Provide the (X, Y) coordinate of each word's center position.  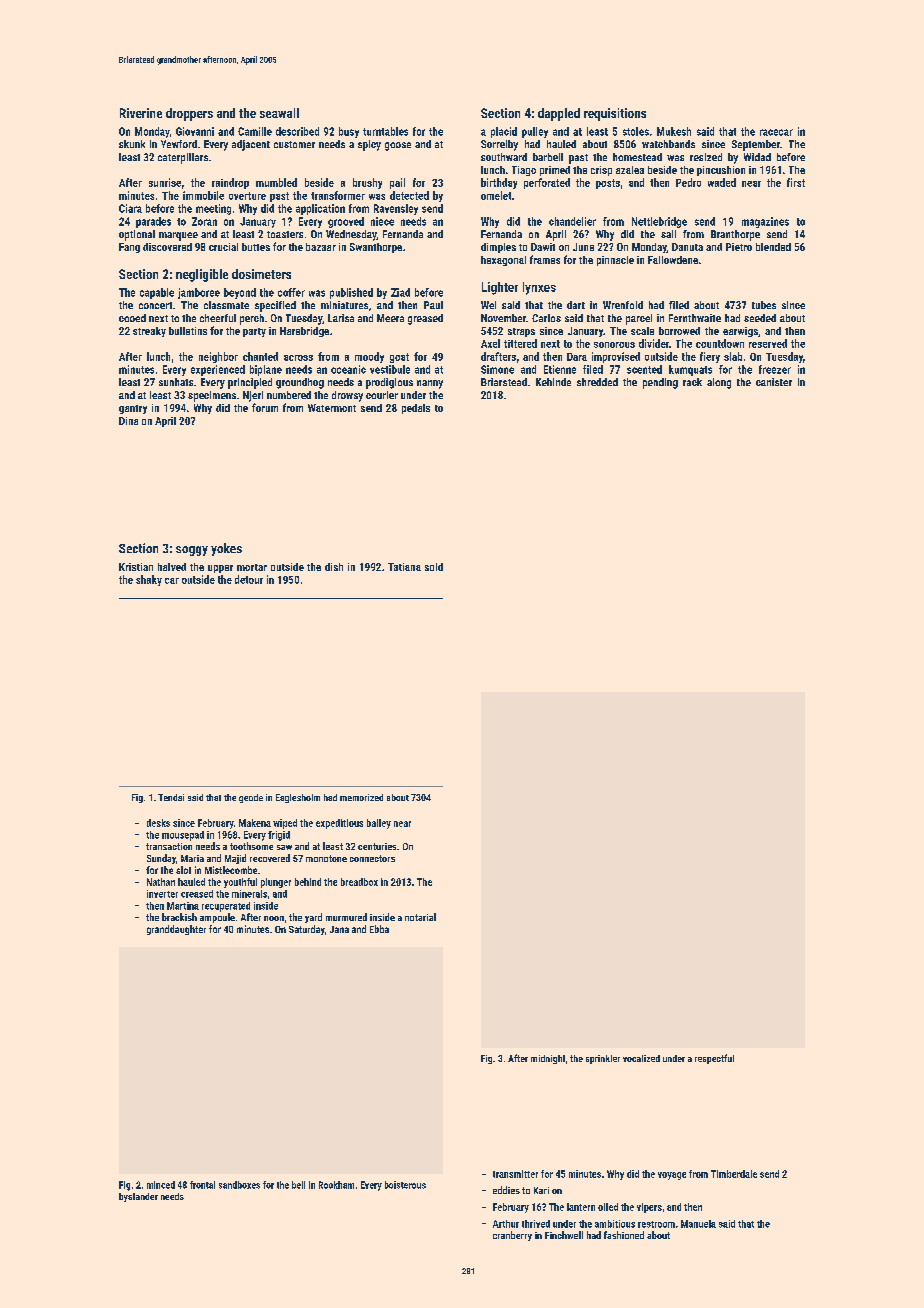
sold (434, 567)
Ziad (400, 292)
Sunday (161, 859)
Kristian (136, 567)
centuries (377, 846)
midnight (548, 1059)
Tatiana (404, 567)
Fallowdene (673, 260)
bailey (379, 824)
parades (153, 222)
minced (161, 1185)
